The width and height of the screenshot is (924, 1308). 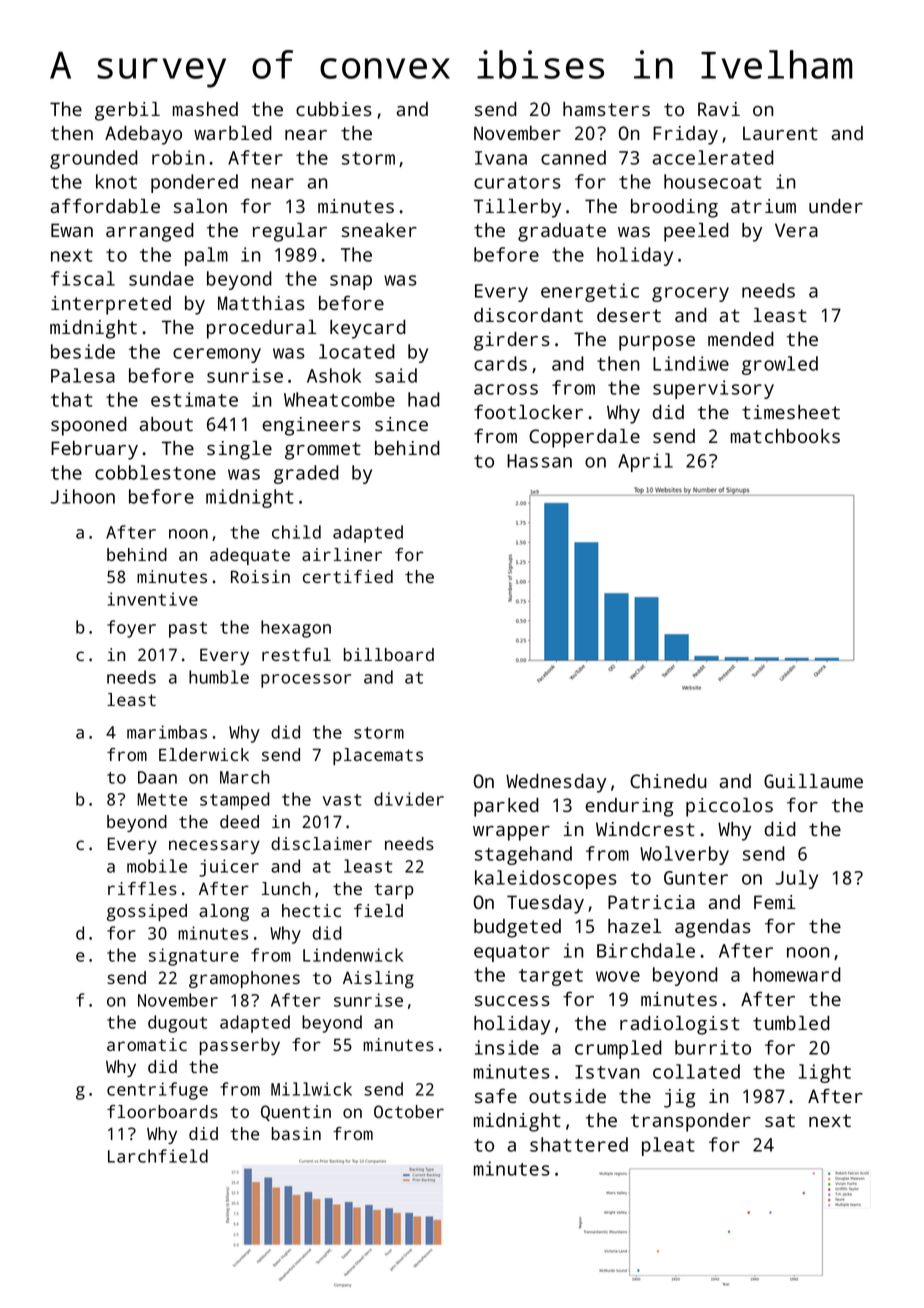 What do you see at coordinates (334, 109) in the screenshot?
I see `cubbies` at bounding box center [334, 109].
